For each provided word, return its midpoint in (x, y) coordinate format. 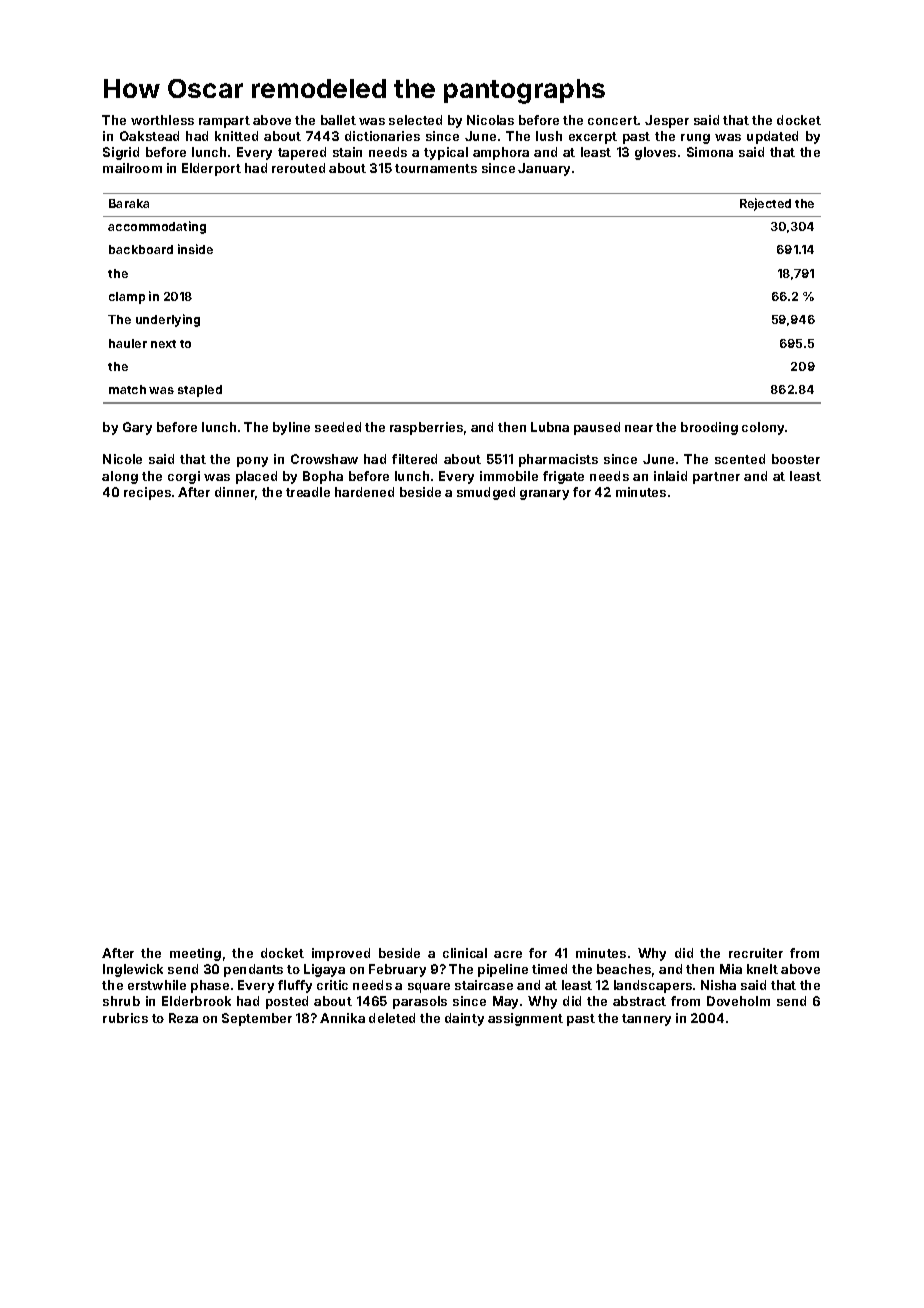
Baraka (129, 203)
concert (613, 120)
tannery (646, 1020)
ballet (338, 120)
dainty (464, 1019)
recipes (147, 493)
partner (716, 478)
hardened (364, 492)
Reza (183, 1018)
